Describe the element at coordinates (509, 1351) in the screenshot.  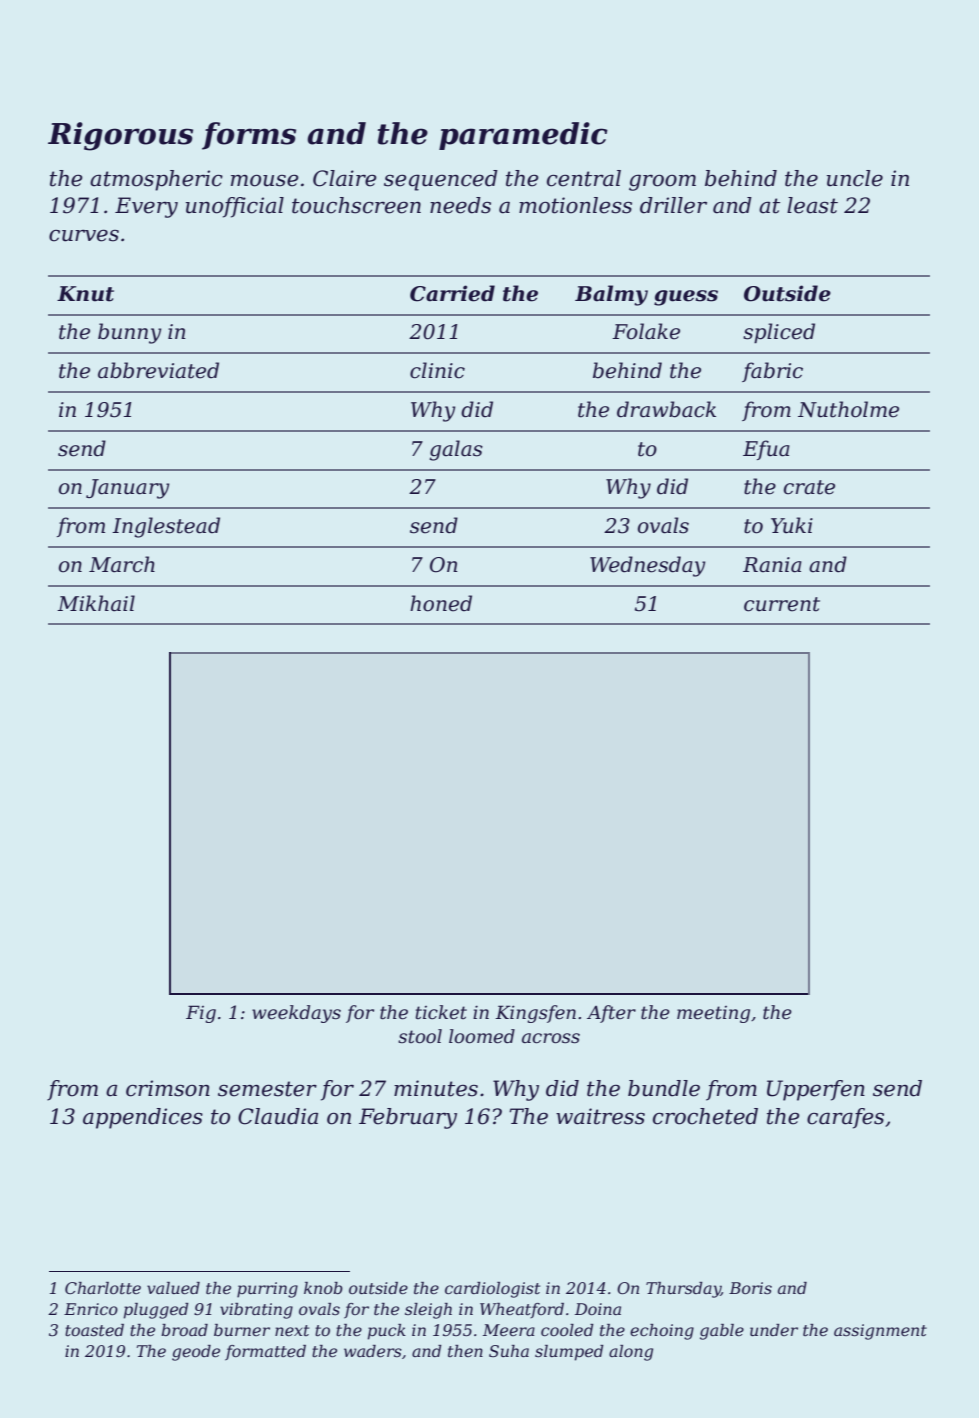
I see `Suha` at that location.
